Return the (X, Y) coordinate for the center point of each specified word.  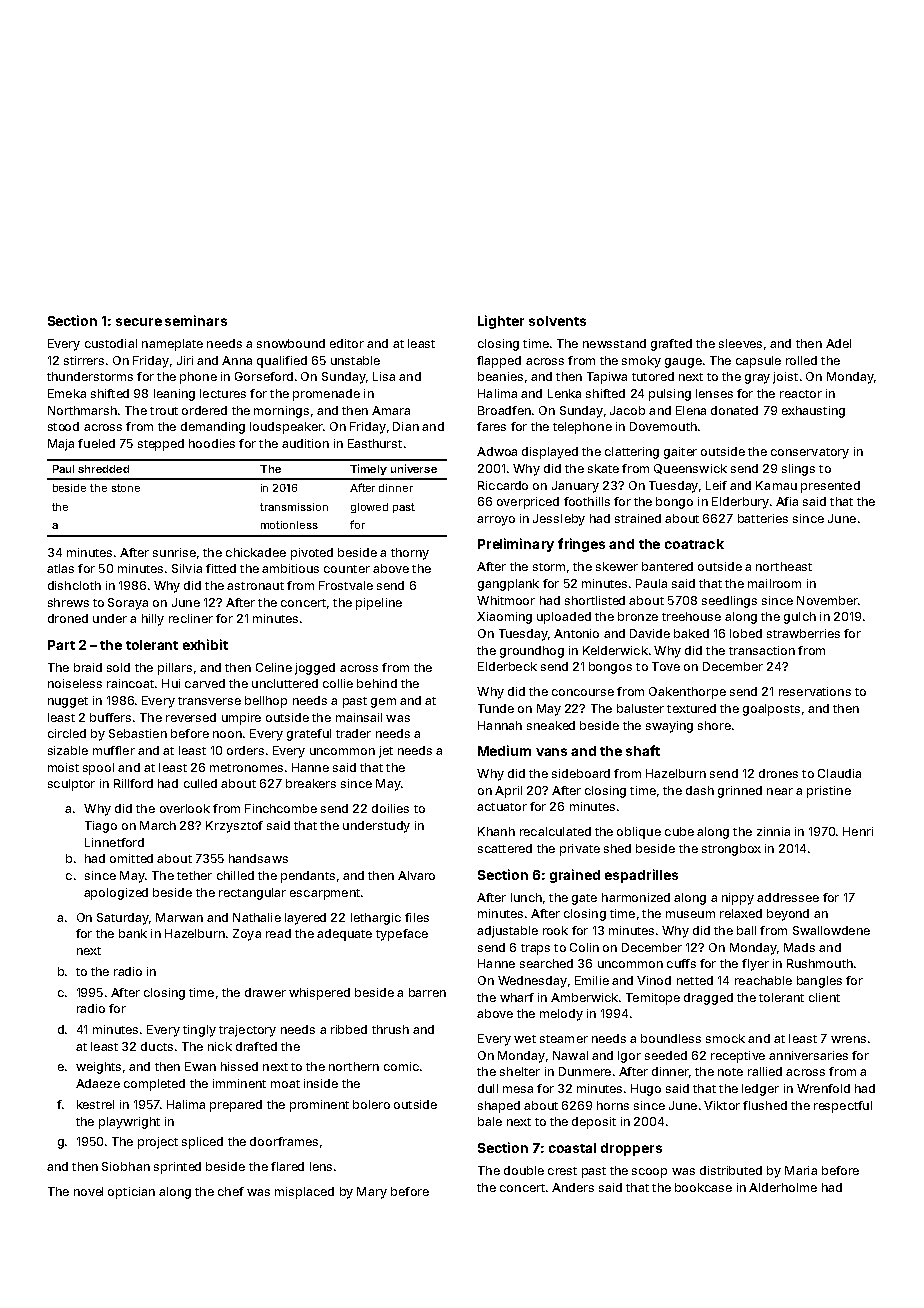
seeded (666, 1055)
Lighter (501, 322)
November (827, 600)
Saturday (123, 919)
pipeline (379, 604)
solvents (557, 321)
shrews (68, 602)
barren (427, 992)
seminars (196, 320)
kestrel (95, 1104)
